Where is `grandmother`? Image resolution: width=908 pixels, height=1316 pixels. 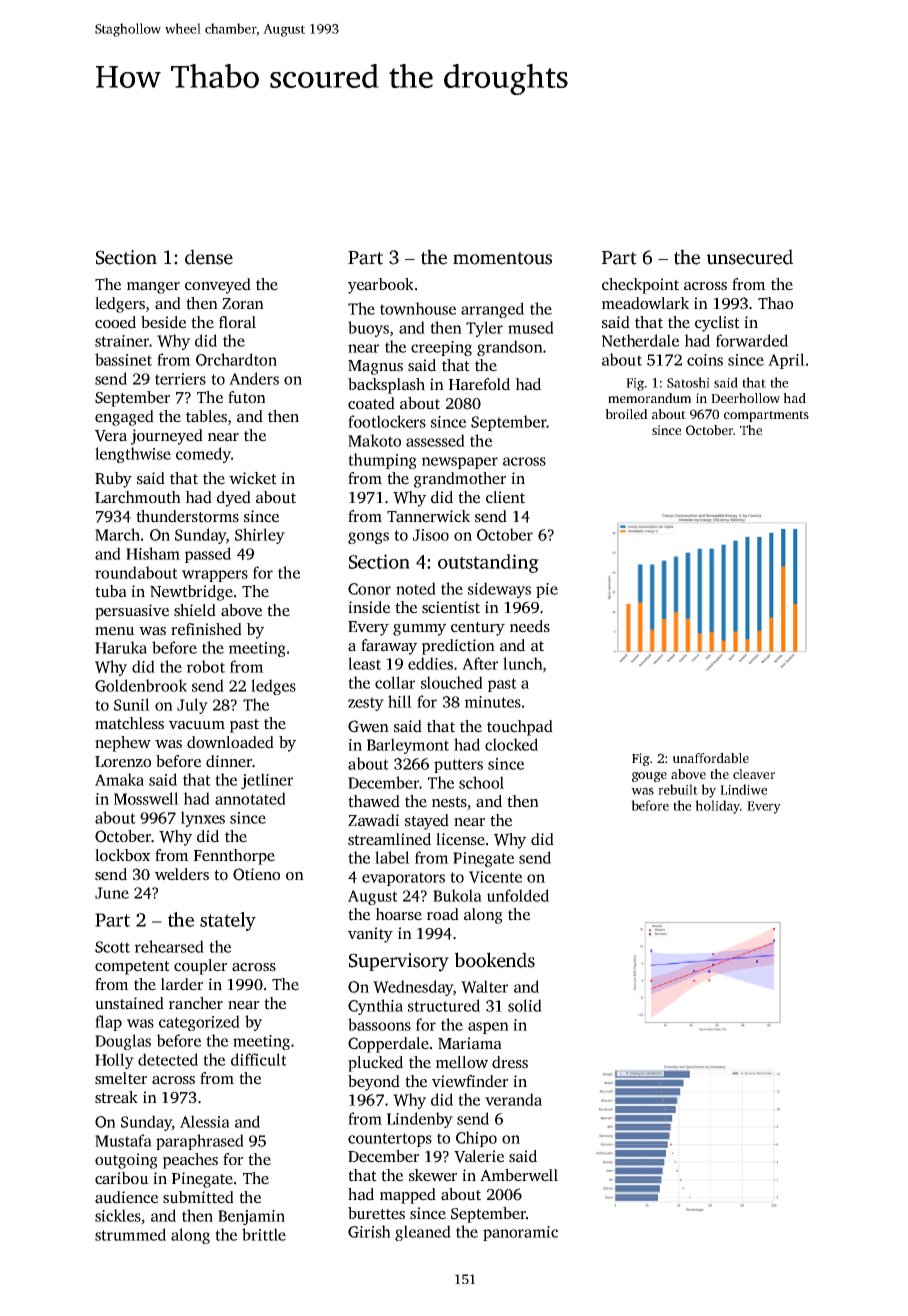 grandmother is located at coordinates (460, 480).
